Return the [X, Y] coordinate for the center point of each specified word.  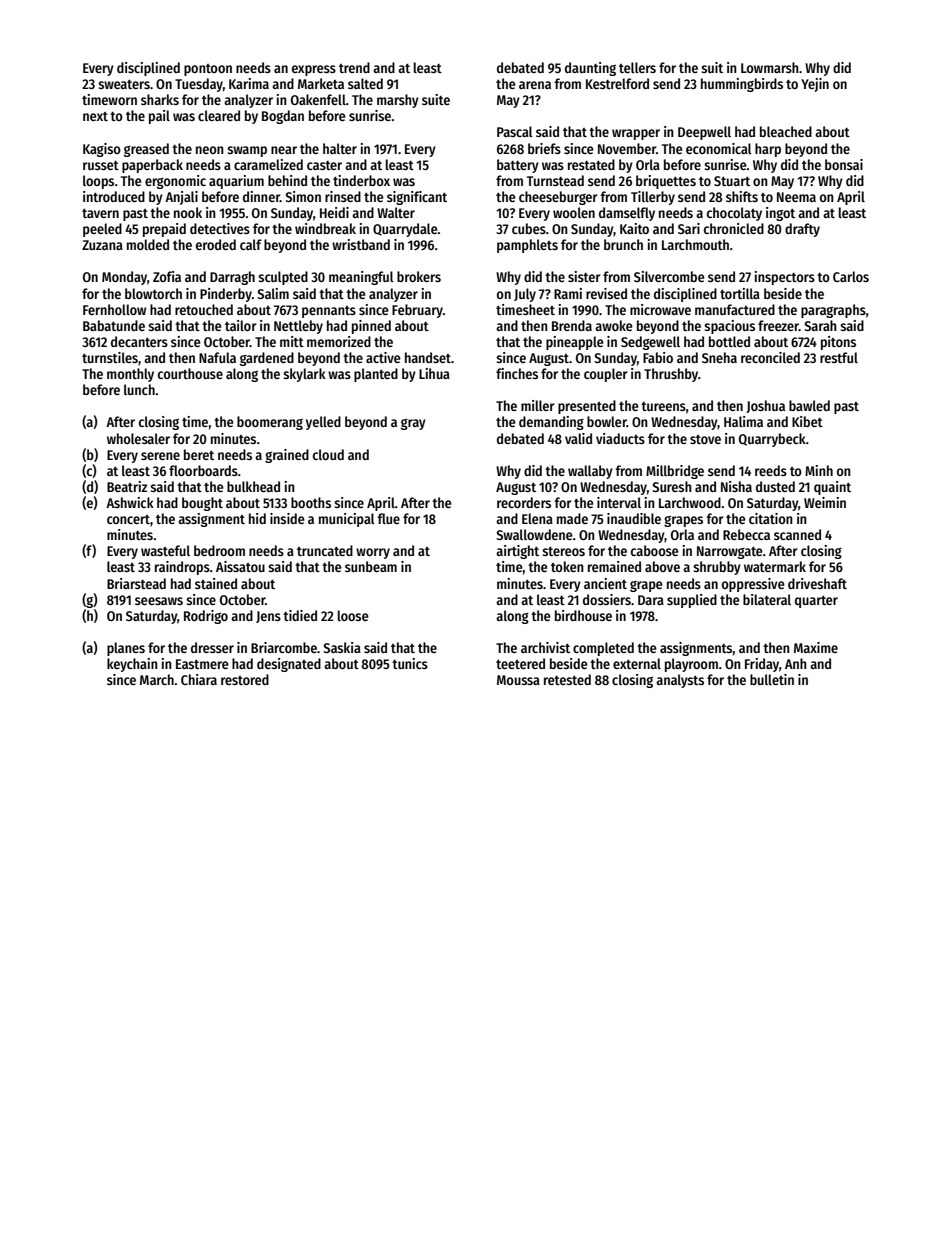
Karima [249, 83]
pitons [838, 343]
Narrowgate [730, 552]
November [627, 148]
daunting [590, 69]
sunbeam [371, 566]
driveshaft [817, 583]
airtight [517, 552]
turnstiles [110, 357]
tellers [637, 67]
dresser [212, 647]
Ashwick [130, 502]
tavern [100, 213]
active [383, 357]
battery [518, 166]
